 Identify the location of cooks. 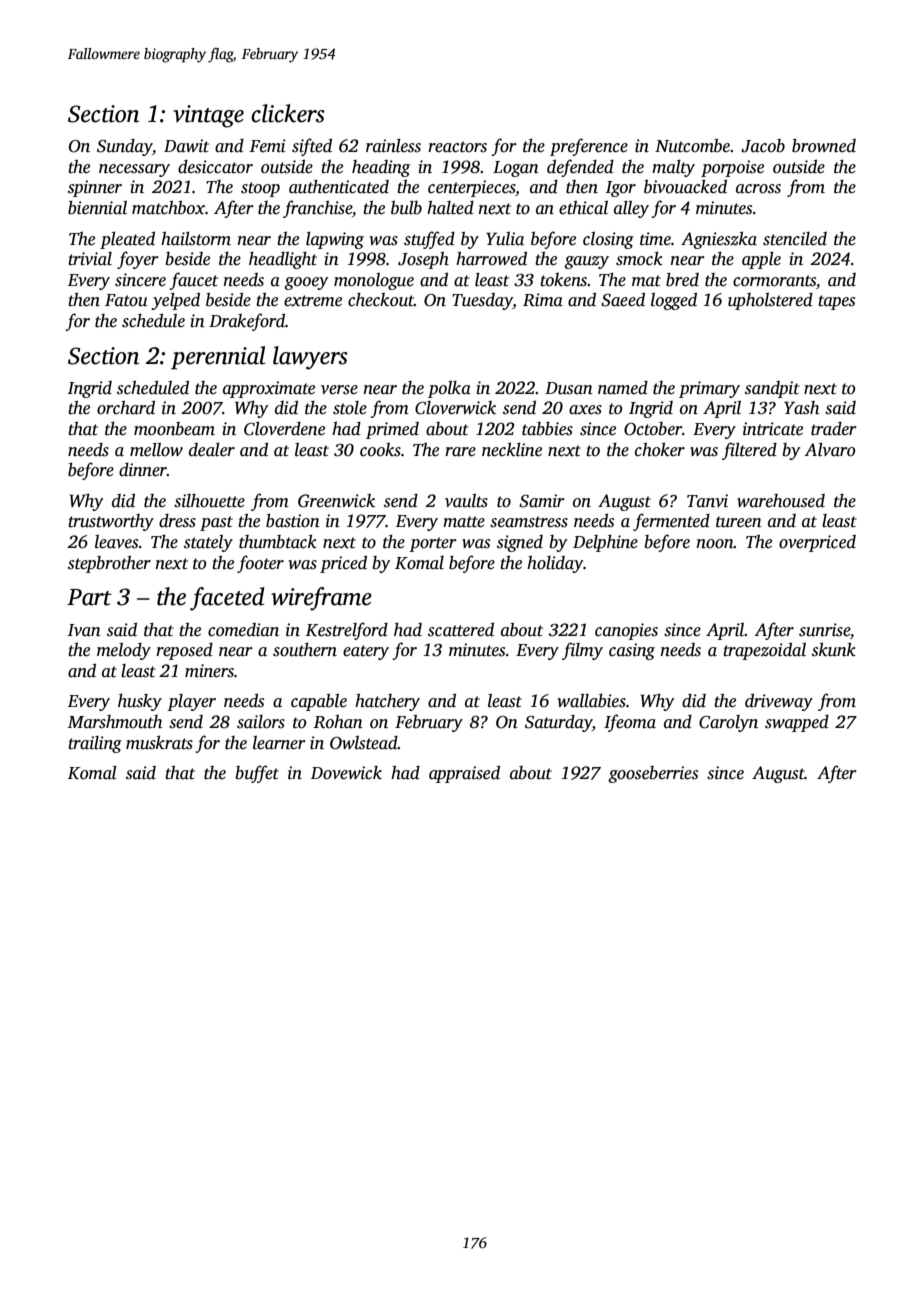
(380, 450).
